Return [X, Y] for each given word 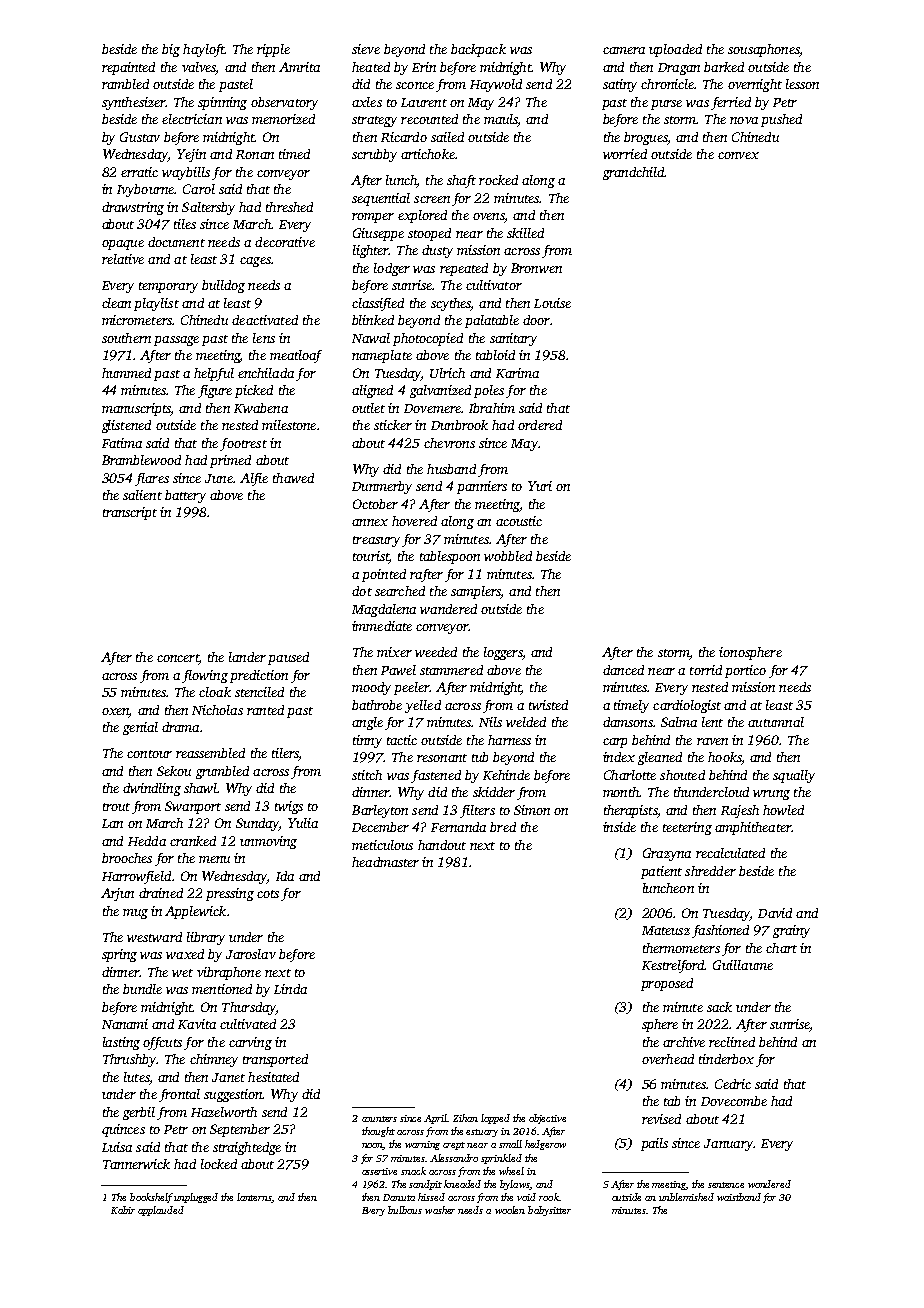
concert [178, 659]
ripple [273, 50]
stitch [367, 775]
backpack [478, 50]
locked [219, 1164]
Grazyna [667, 854]
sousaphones [763, 50]
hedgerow [545, 1145]
